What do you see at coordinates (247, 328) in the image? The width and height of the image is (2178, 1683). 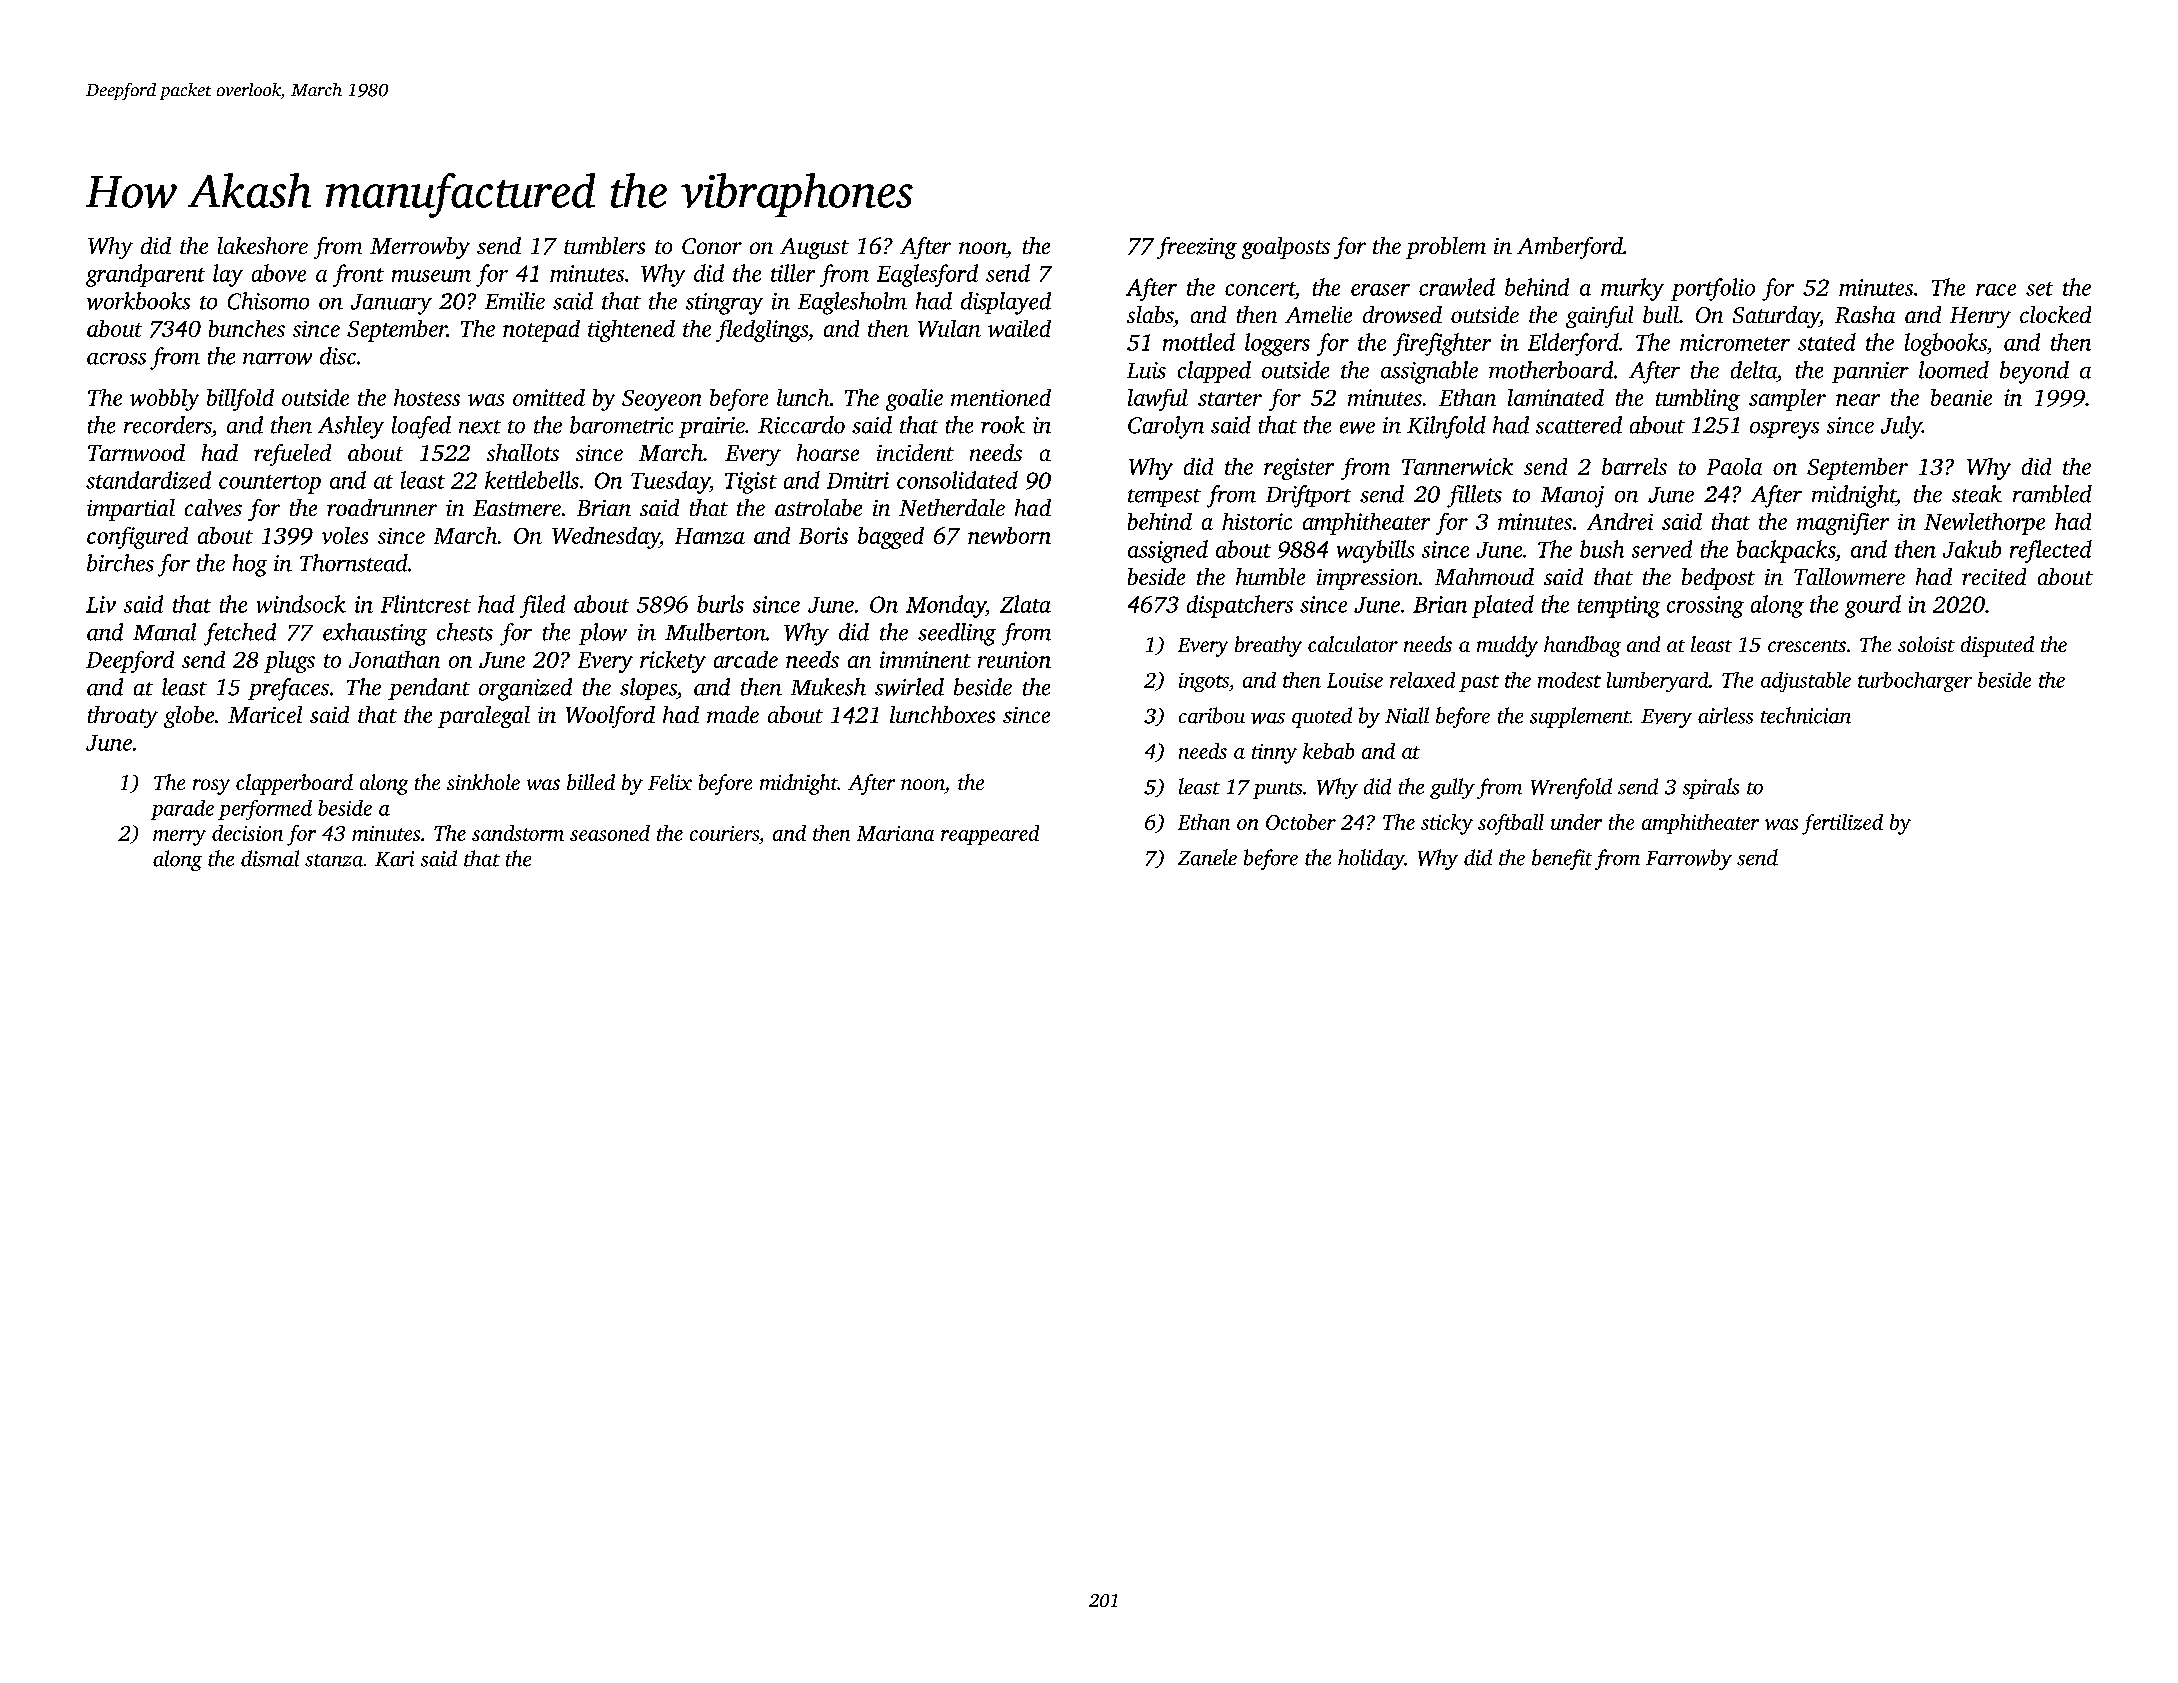 I see `bunches` at bounding box center [247, 328].
